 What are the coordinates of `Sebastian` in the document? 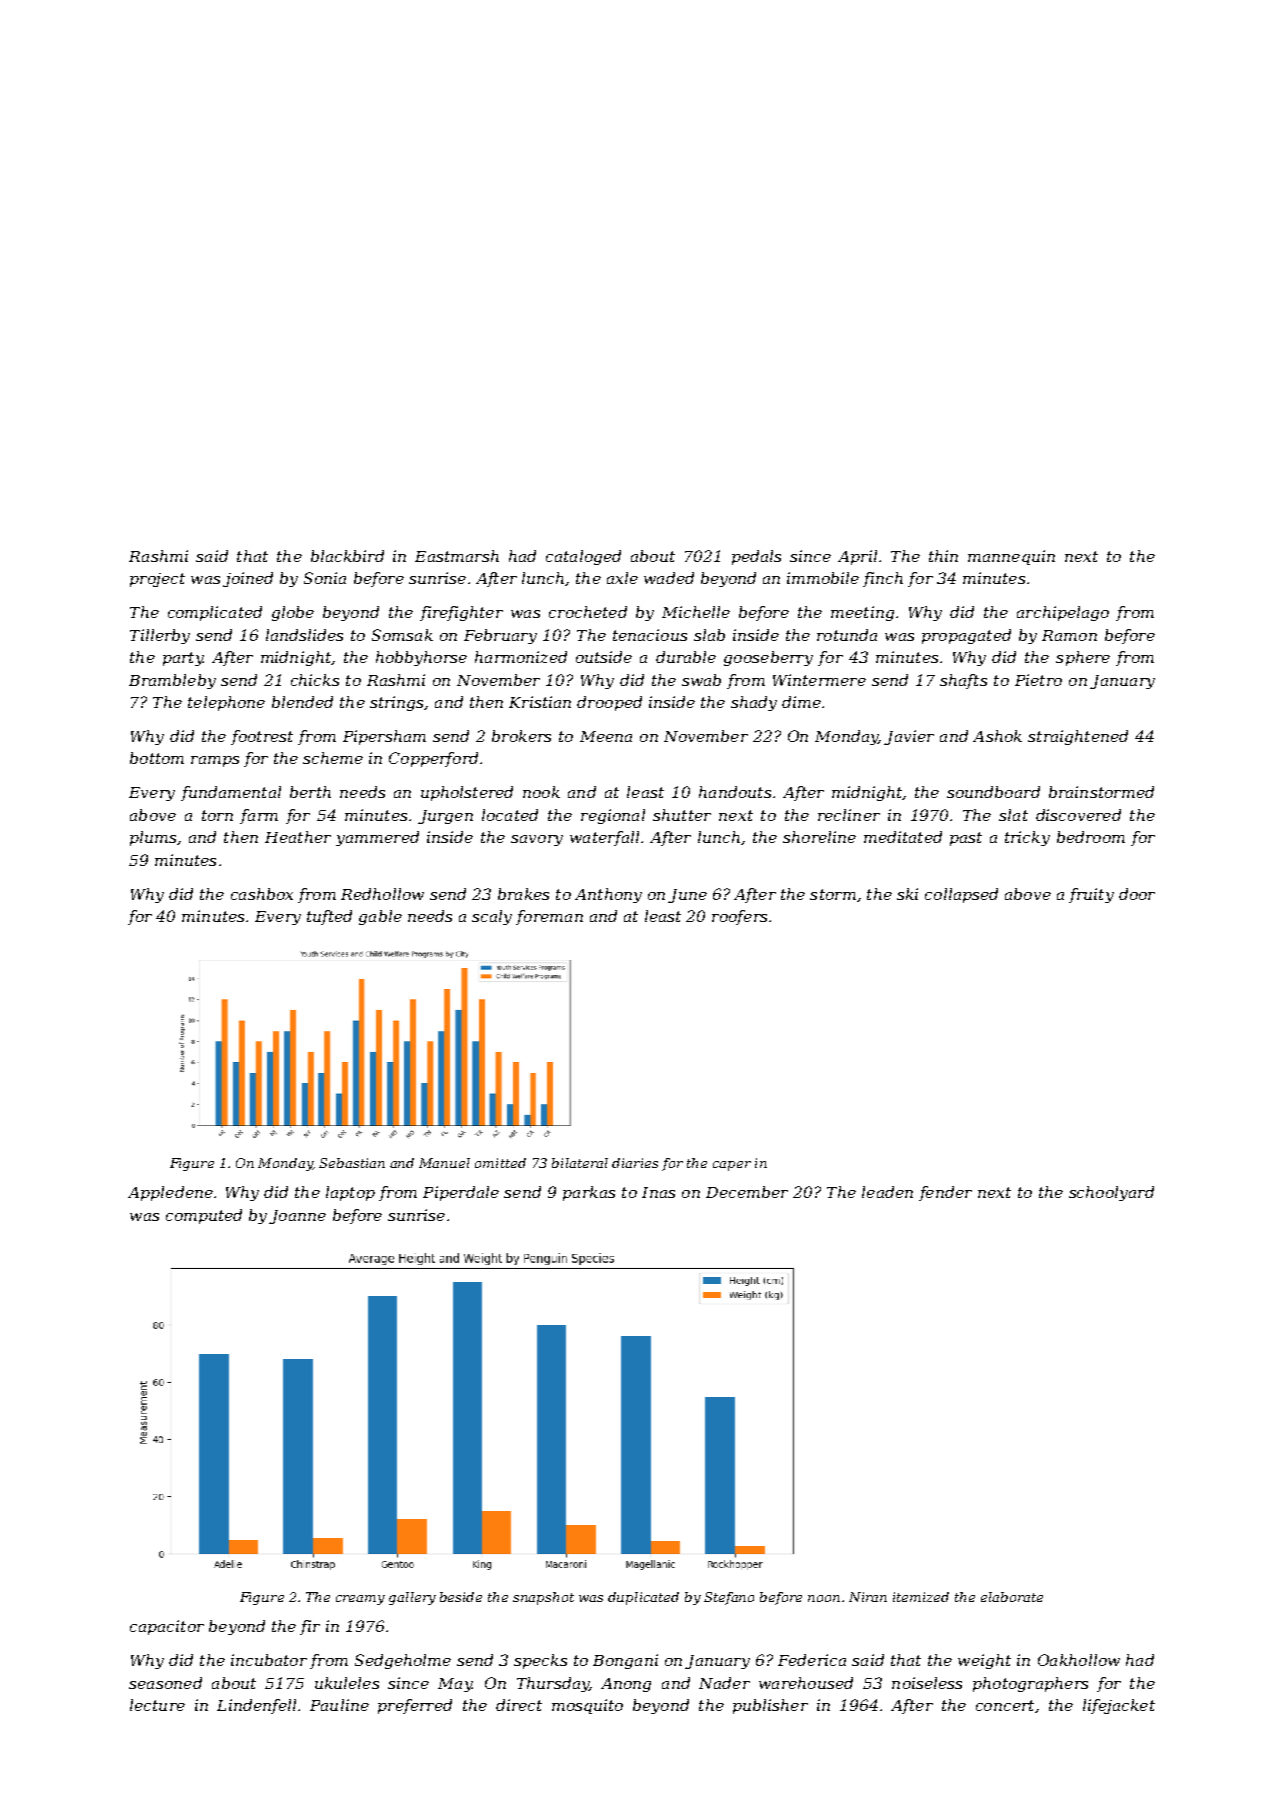 It's located at (352, 1163).
